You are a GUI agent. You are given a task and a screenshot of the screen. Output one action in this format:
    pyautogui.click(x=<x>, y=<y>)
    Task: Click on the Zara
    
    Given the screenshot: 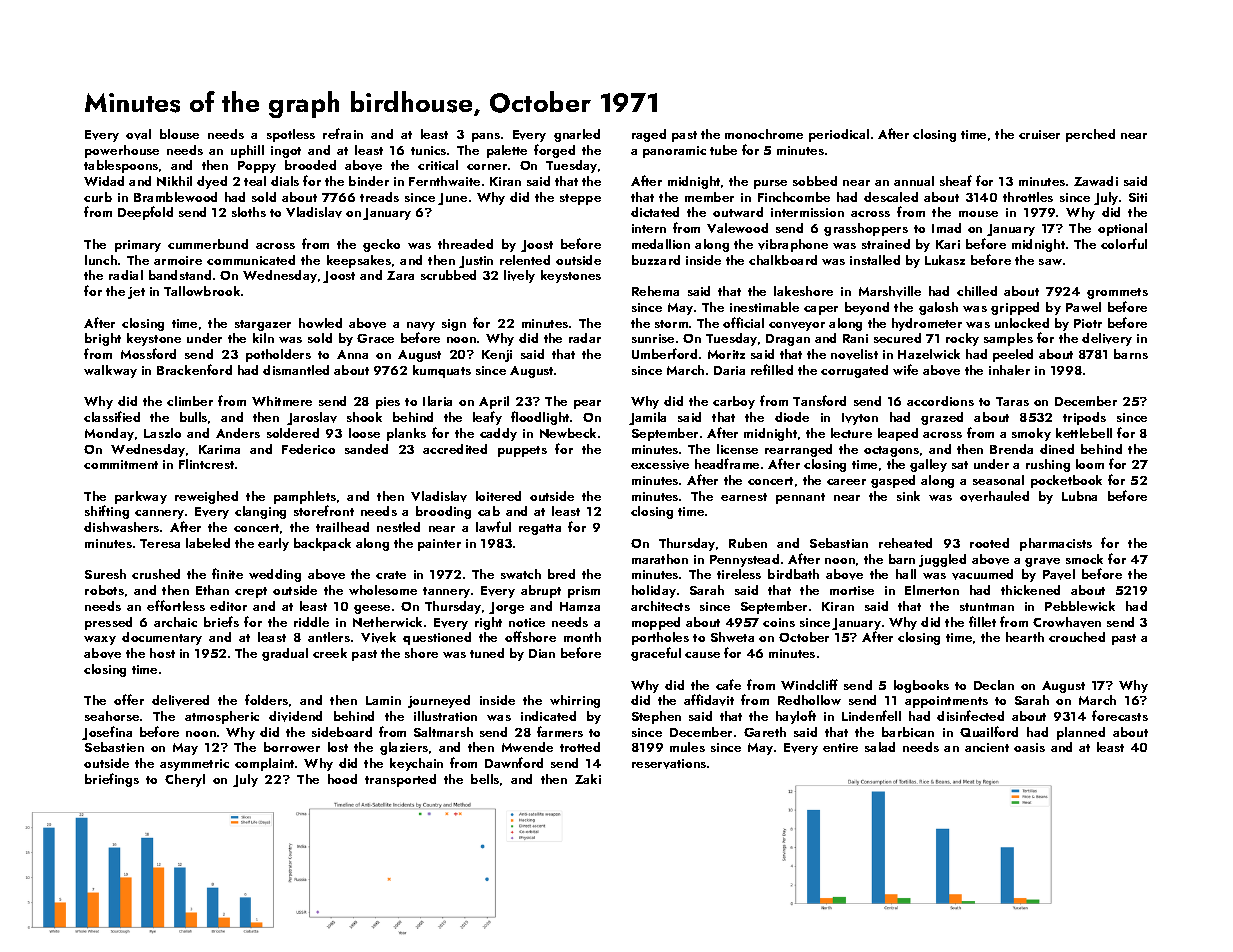 What is the action you would take?
    pyautogui.click(x=400, y=275)
